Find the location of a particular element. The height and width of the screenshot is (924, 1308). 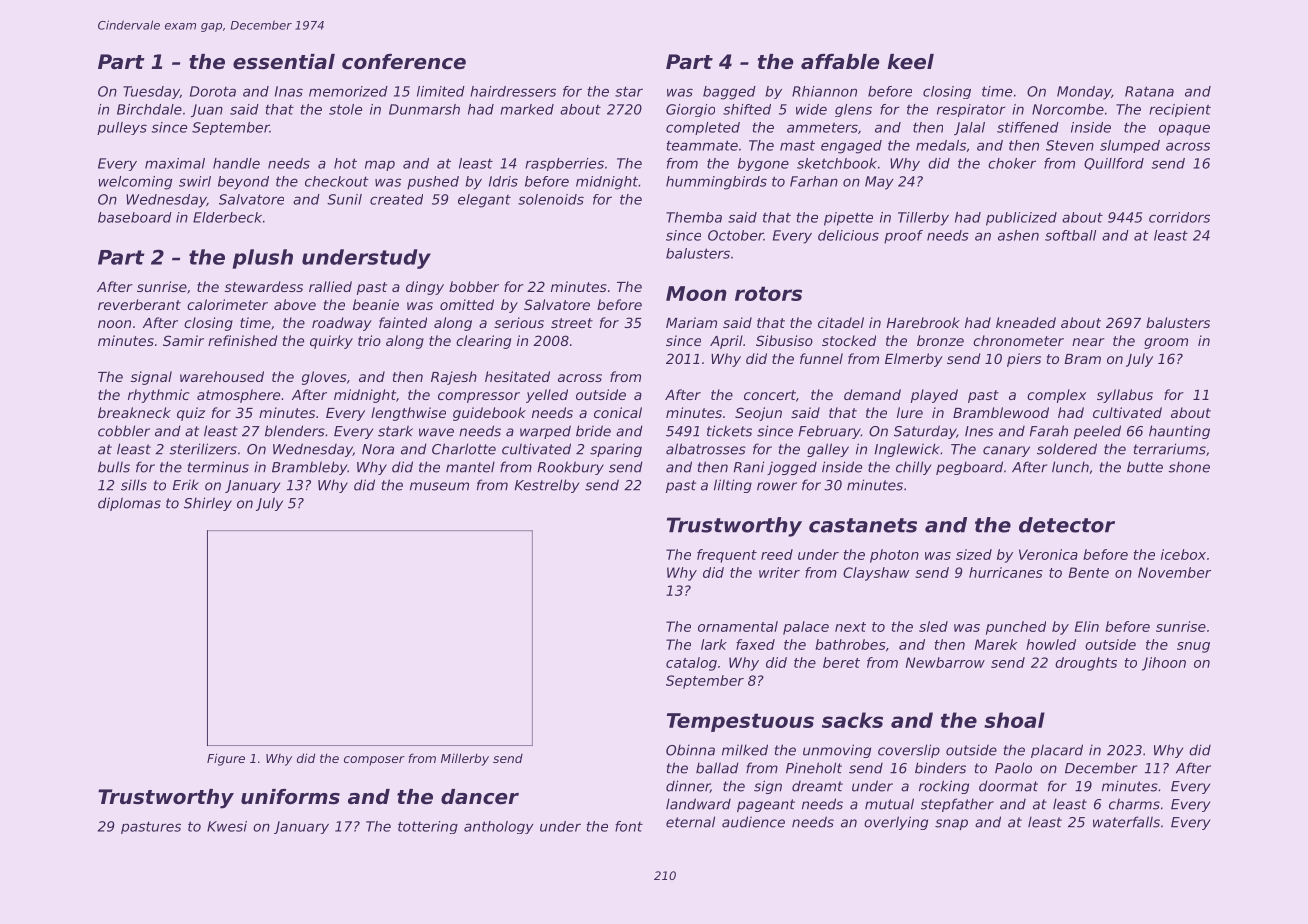

Ratana is located at coordinates (1149, 91).
